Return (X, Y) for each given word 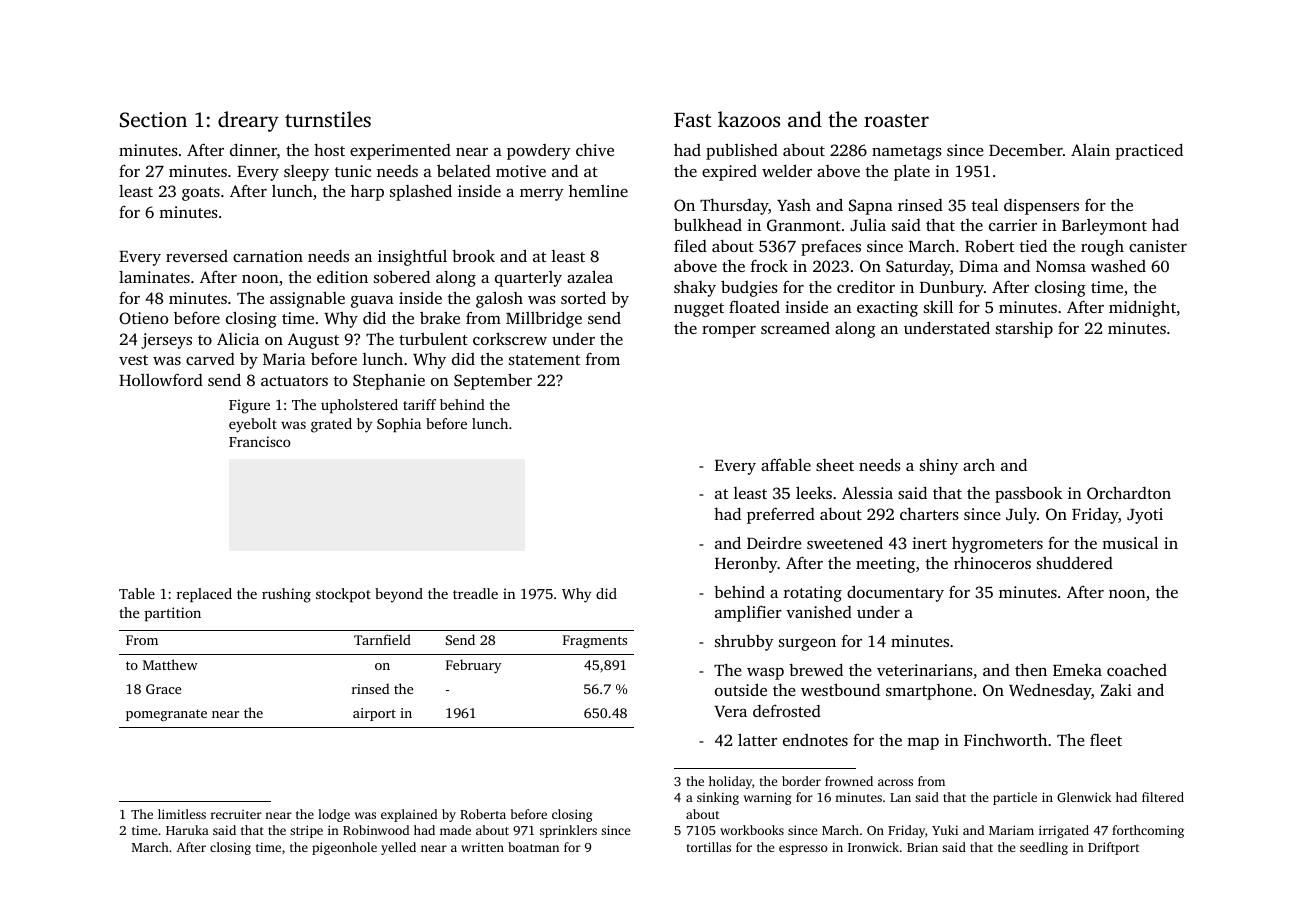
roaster (896, 120)
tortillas (709, 847)
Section (153, 120)
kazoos (749, 119)
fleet (1106, 740)
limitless (182, 814)
